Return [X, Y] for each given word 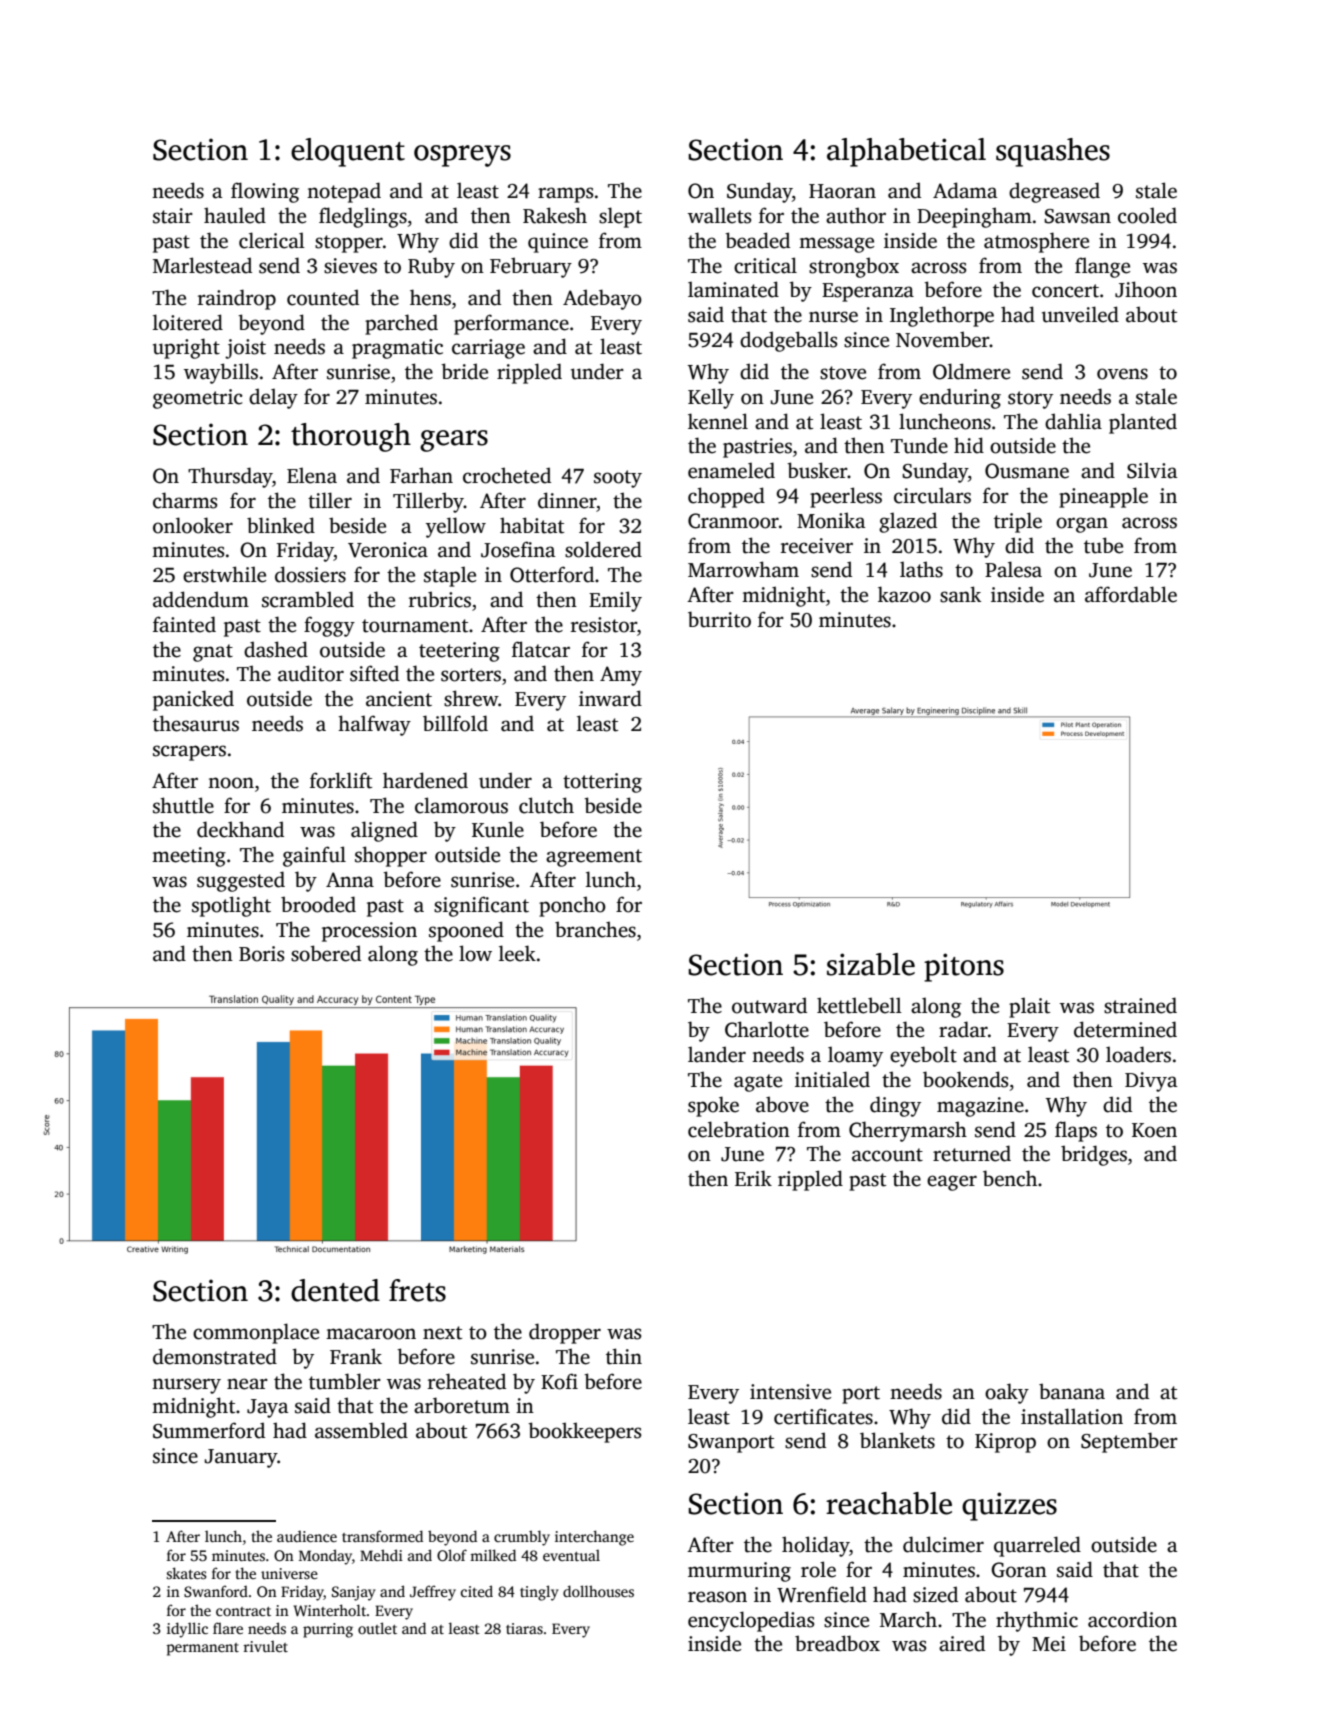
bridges [1094, 1155]
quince [558, 243]
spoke [713, 1106]
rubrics [440, 599]
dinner [567, 500]
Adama [965, 190]
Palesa [1013, 569]
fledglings [363, 217]
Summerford [209, 1430]
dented [335, 1290]
